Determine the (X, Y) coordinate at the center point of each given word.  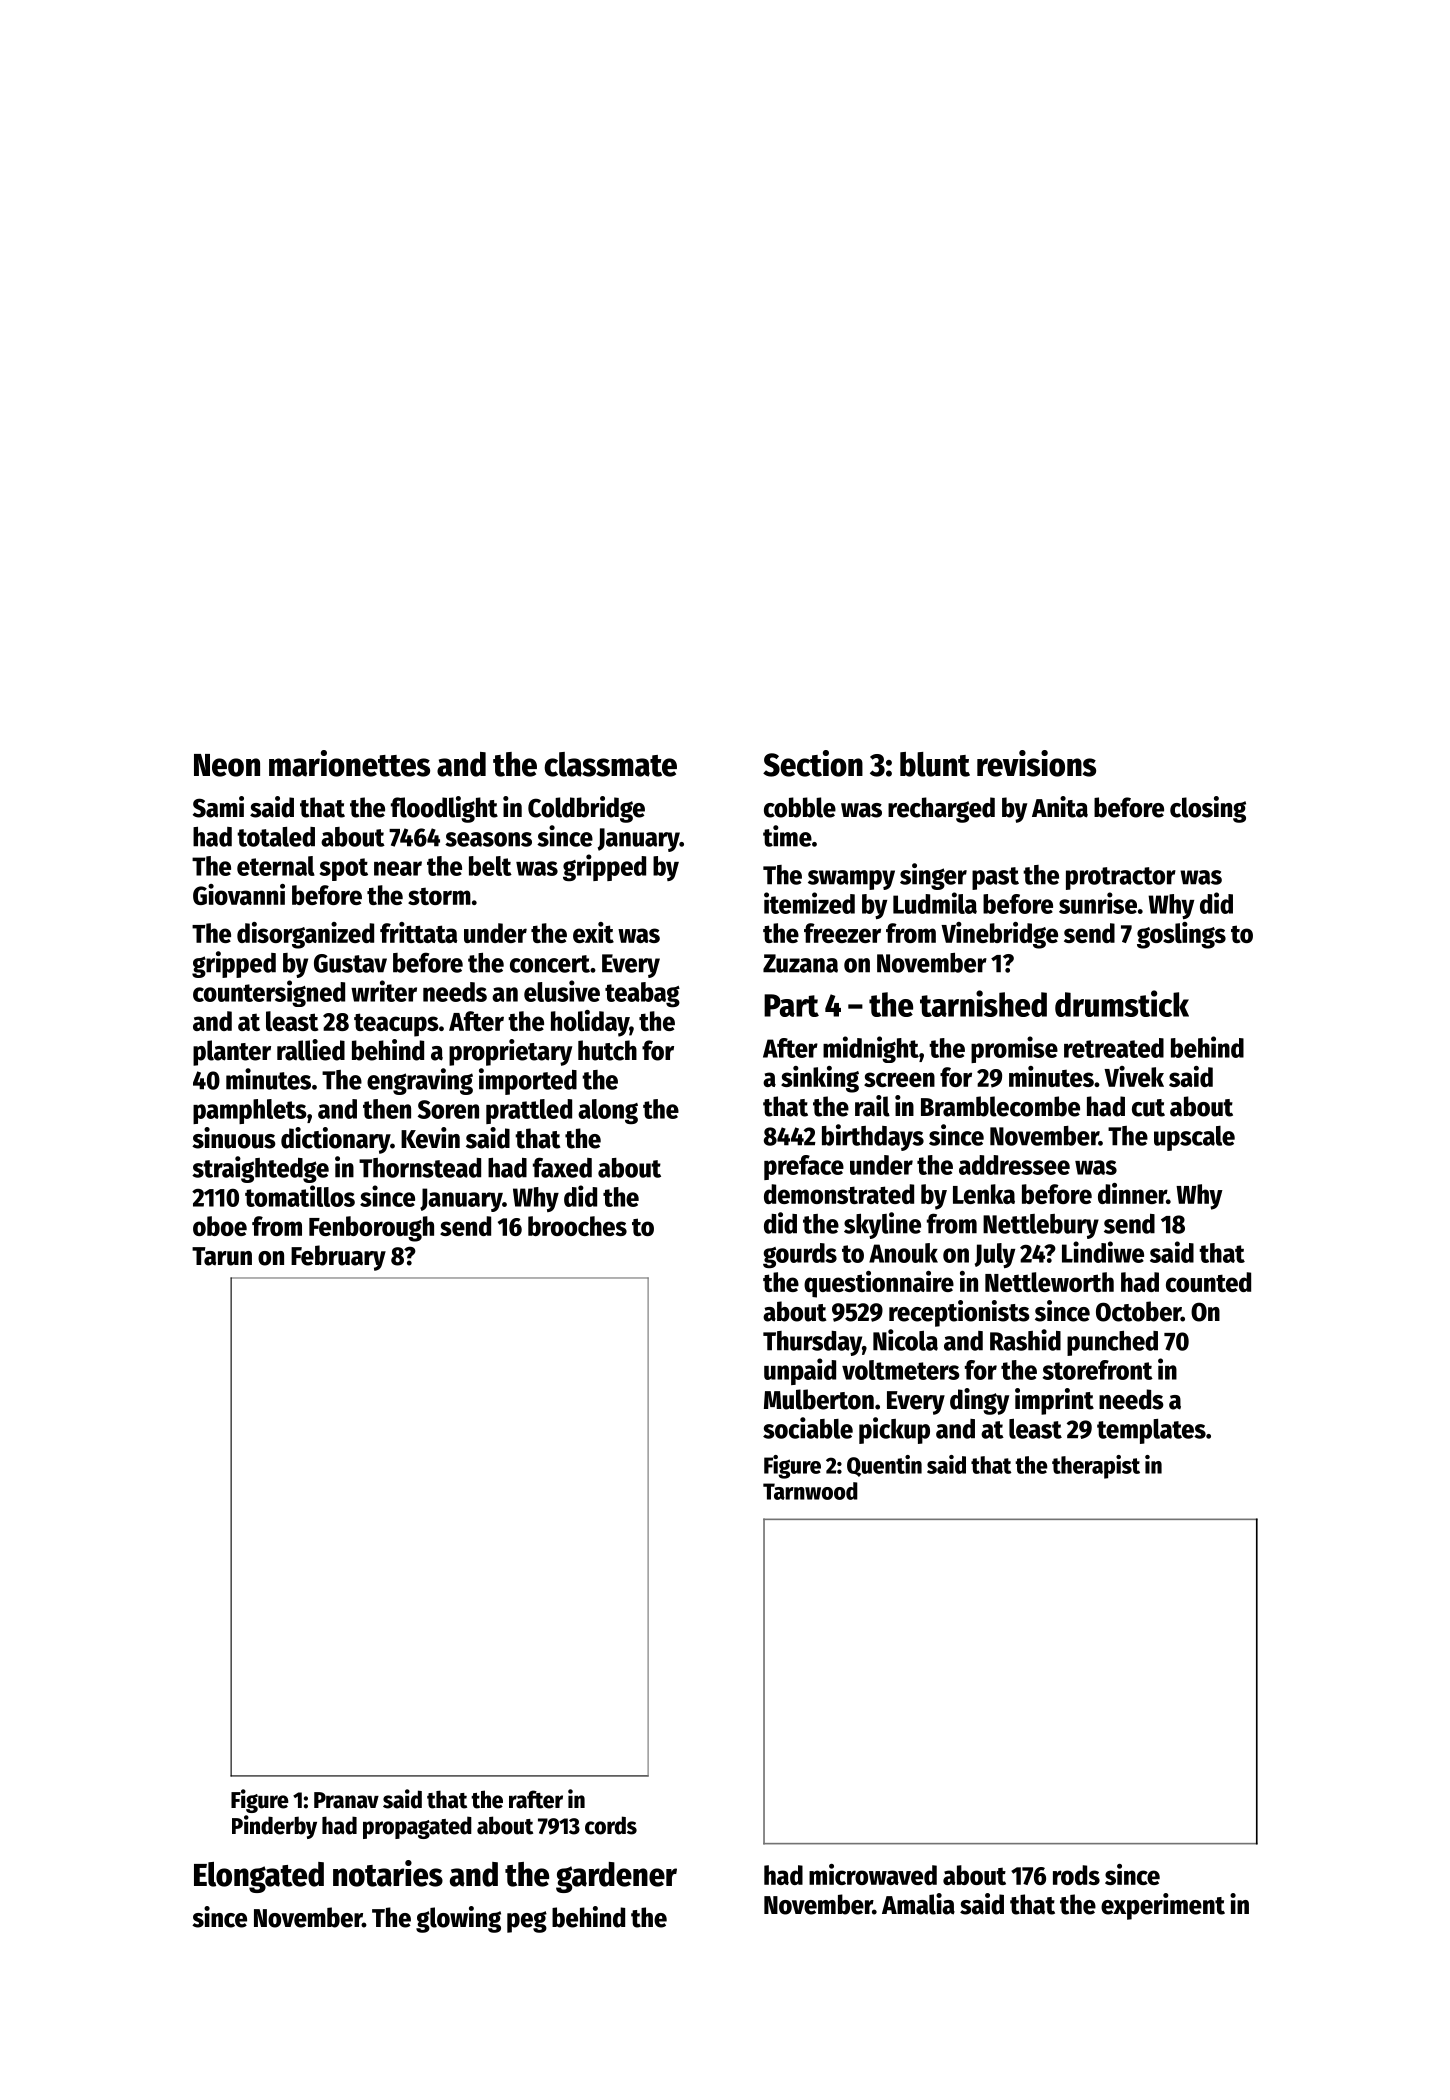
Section (813, 763)
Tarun (222, 1256)
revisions (1036, 763)
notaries (388, 1873)
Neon (227, 765)
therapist (1096, 1467)
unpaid (800, 1371)
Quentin (884, 1466)
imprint (1054, 1401)
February (338, 1258)
